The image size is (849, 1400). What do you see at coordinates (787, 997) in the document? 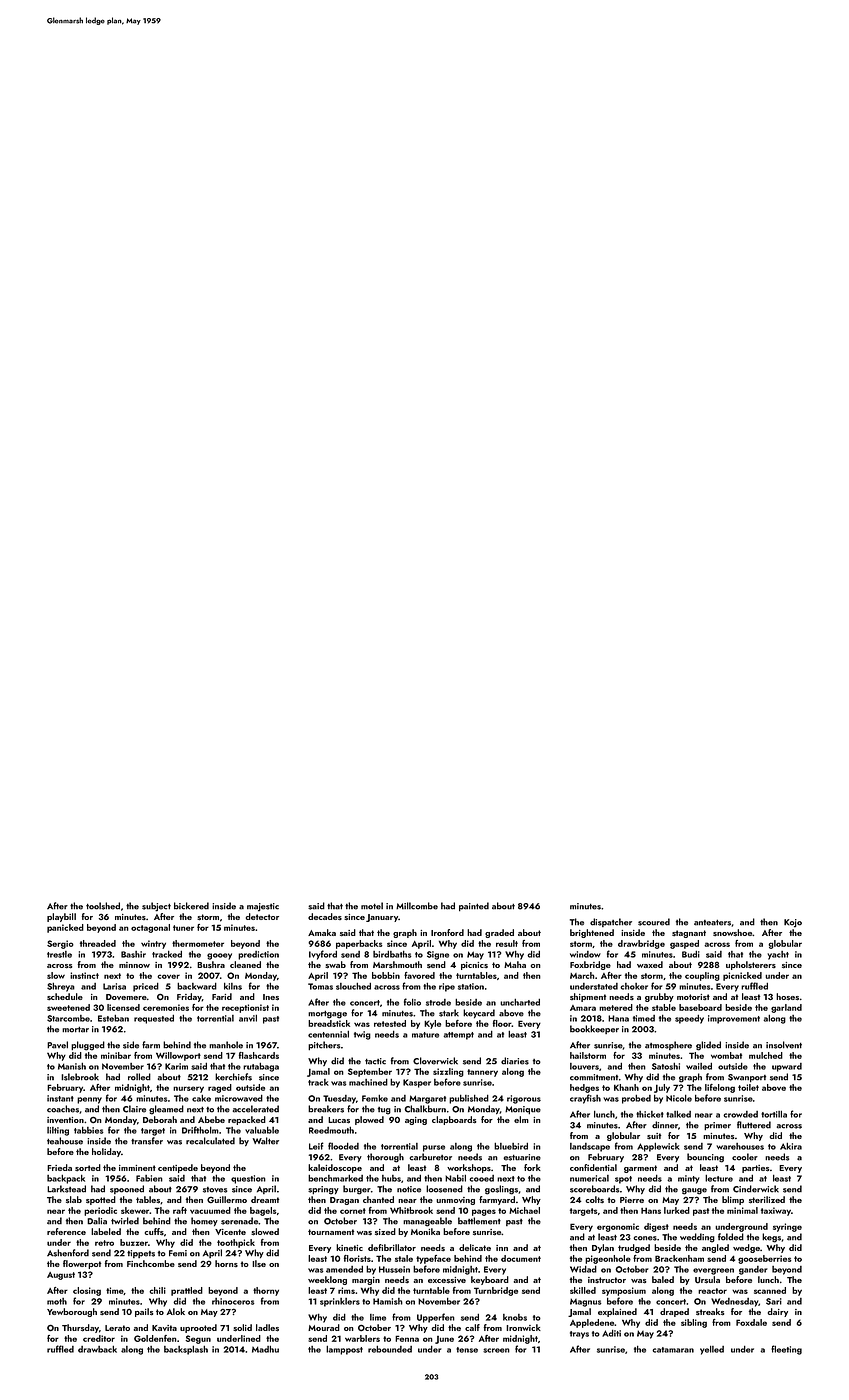
I see `hoses` at bounding box center [787, 997].
